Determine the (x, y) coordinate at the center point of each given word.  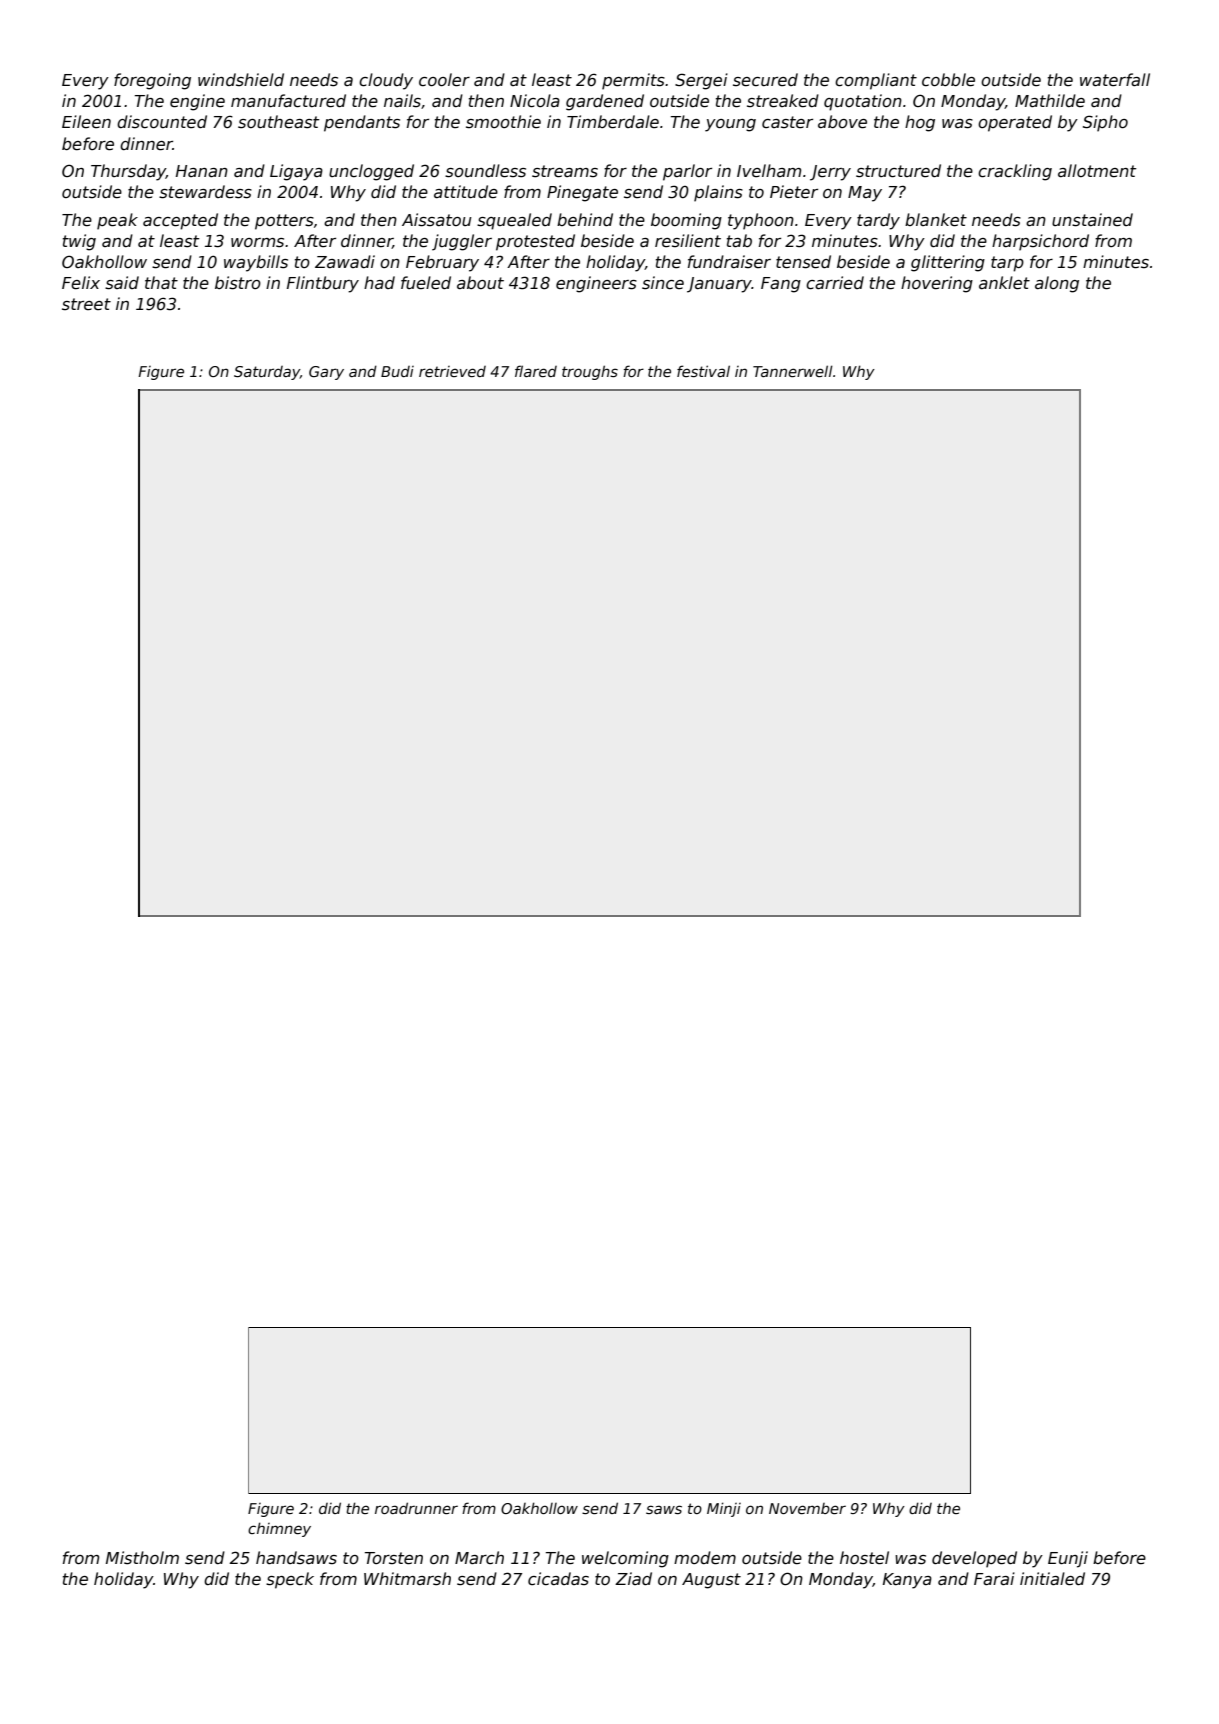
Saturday (267, 373)
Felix (81, 283)
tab (739, 240)
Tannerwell (793, 371)
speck (290, 1580)
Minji (724, 1509)
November (807, 1508)
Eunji (1068, 1559)
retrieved (452, 371)
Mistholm (142, 1558)
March (479, 1557)
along (1057, 284)
